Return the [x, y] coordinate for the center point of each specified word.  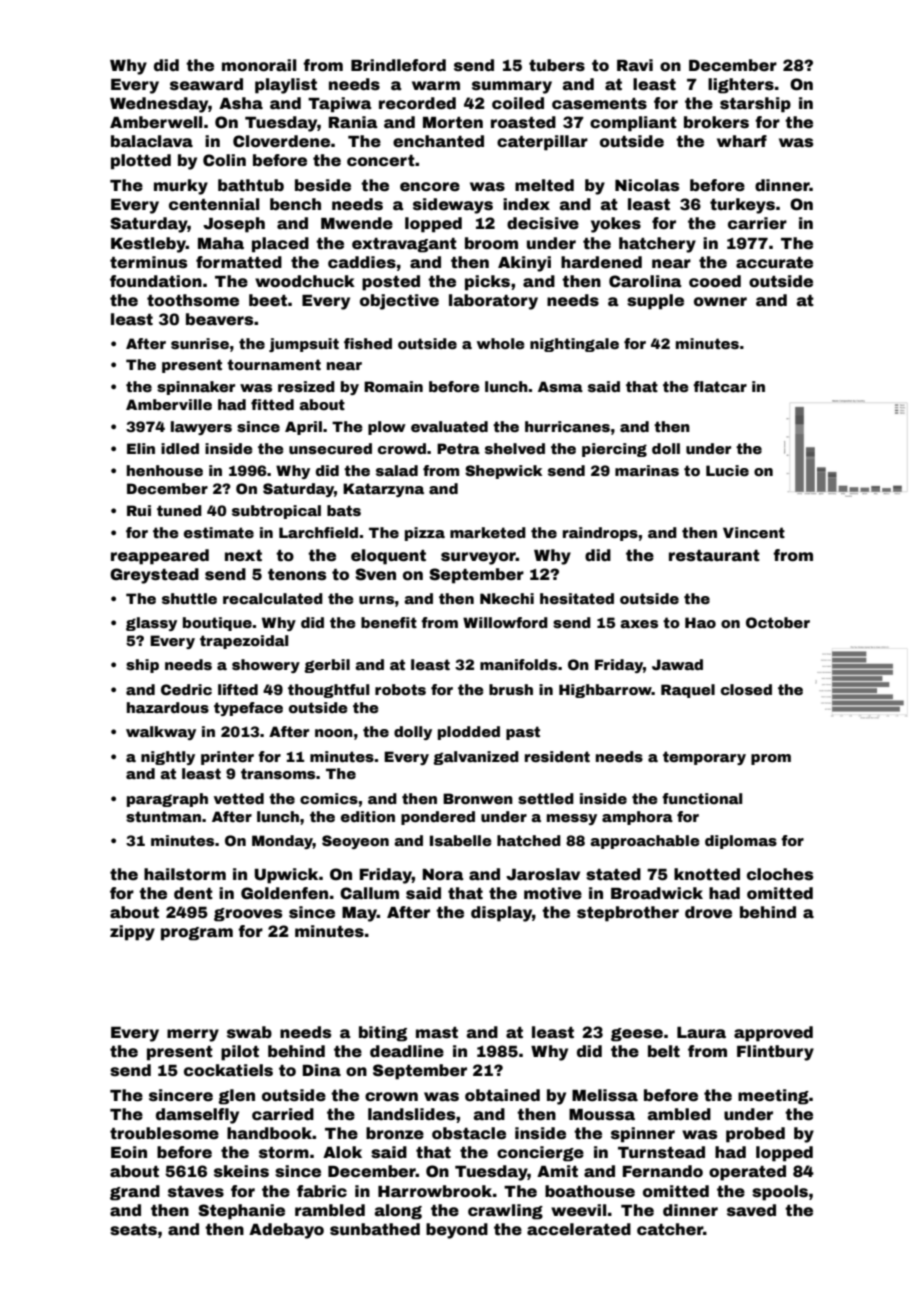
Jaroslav [543, 874]
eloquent [388, 557]
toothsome [193, 300]
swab [249, 1032]
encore [430, 187]
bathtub [251, 185]
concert [381, 161]
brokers [716, 122]
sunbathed [375, 1229]
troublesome [164, 1133]
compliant [633, 124]
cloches [780, 874]
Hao [700, 622]
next [243, 556]
